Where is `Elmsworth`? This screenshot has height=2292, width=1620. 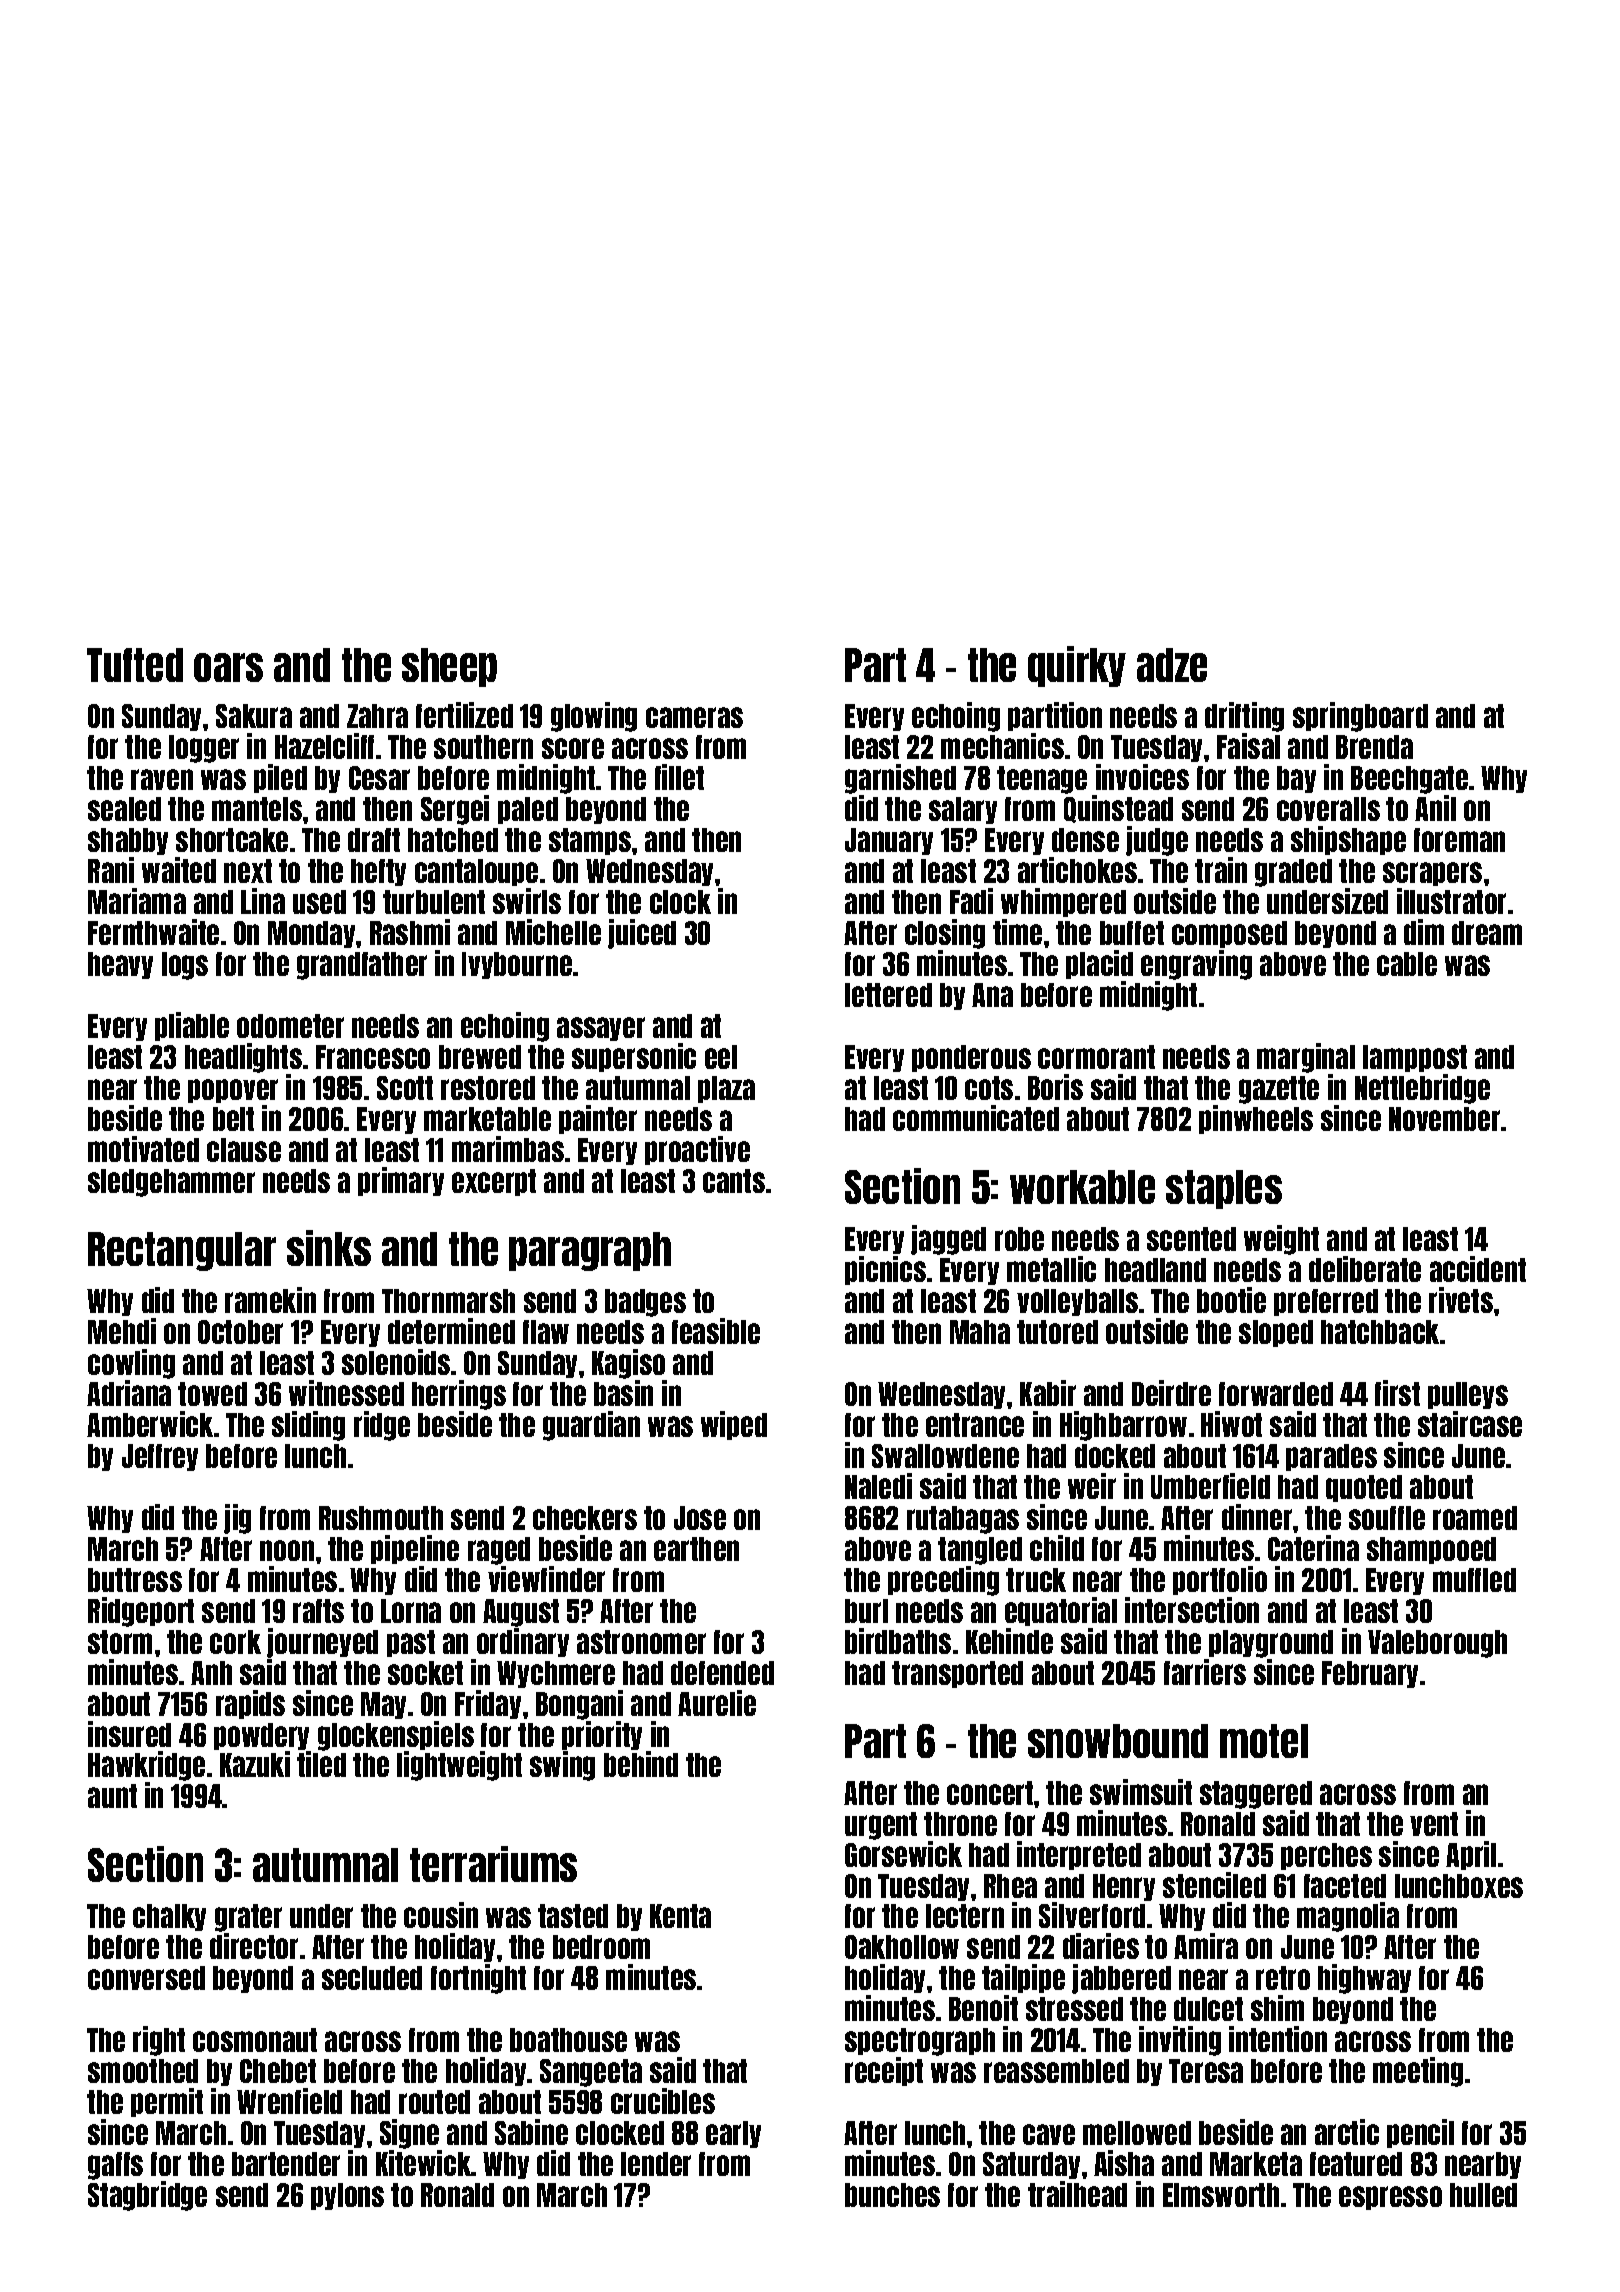 Elmsworth is located at coordinates (1221, 2195).
